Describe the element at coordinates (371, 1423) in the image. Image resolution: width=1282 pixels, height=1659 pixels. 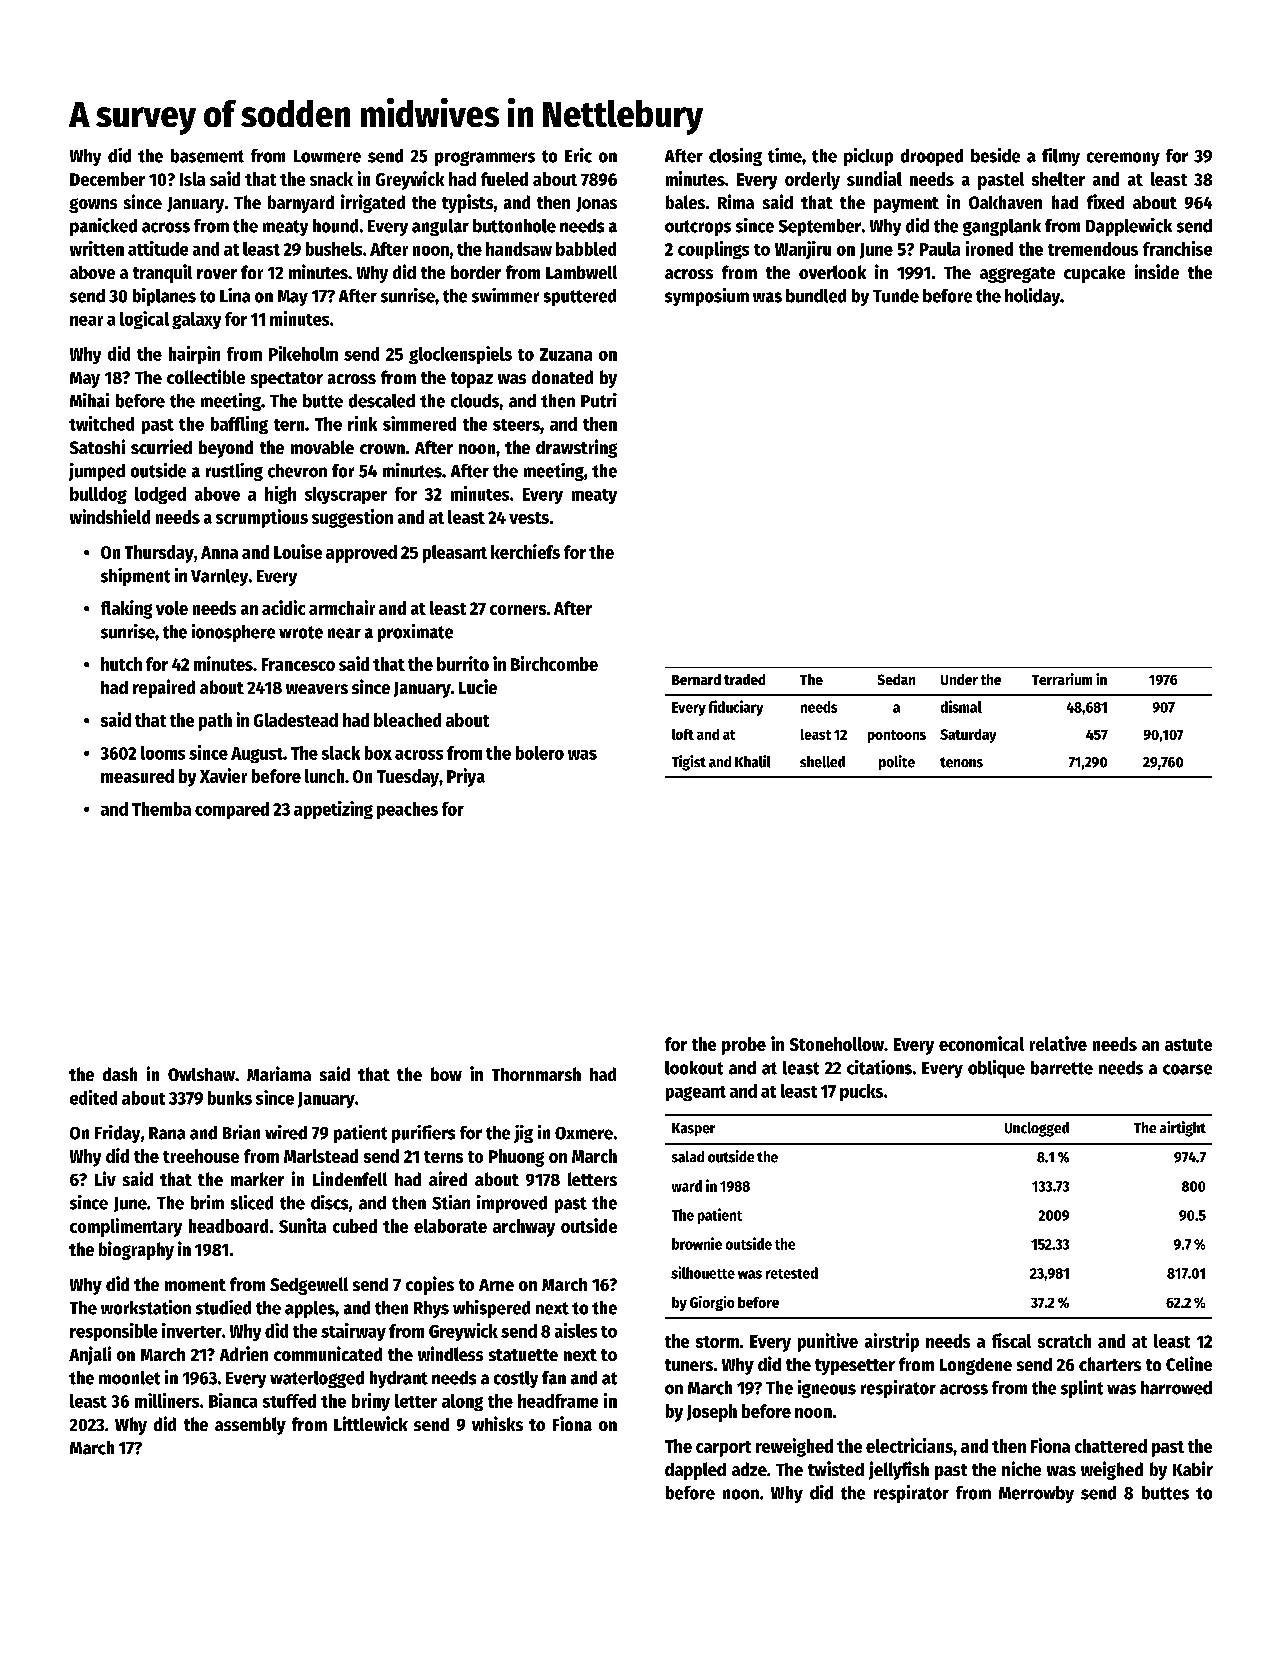
I see `Littlewick` at that location.
